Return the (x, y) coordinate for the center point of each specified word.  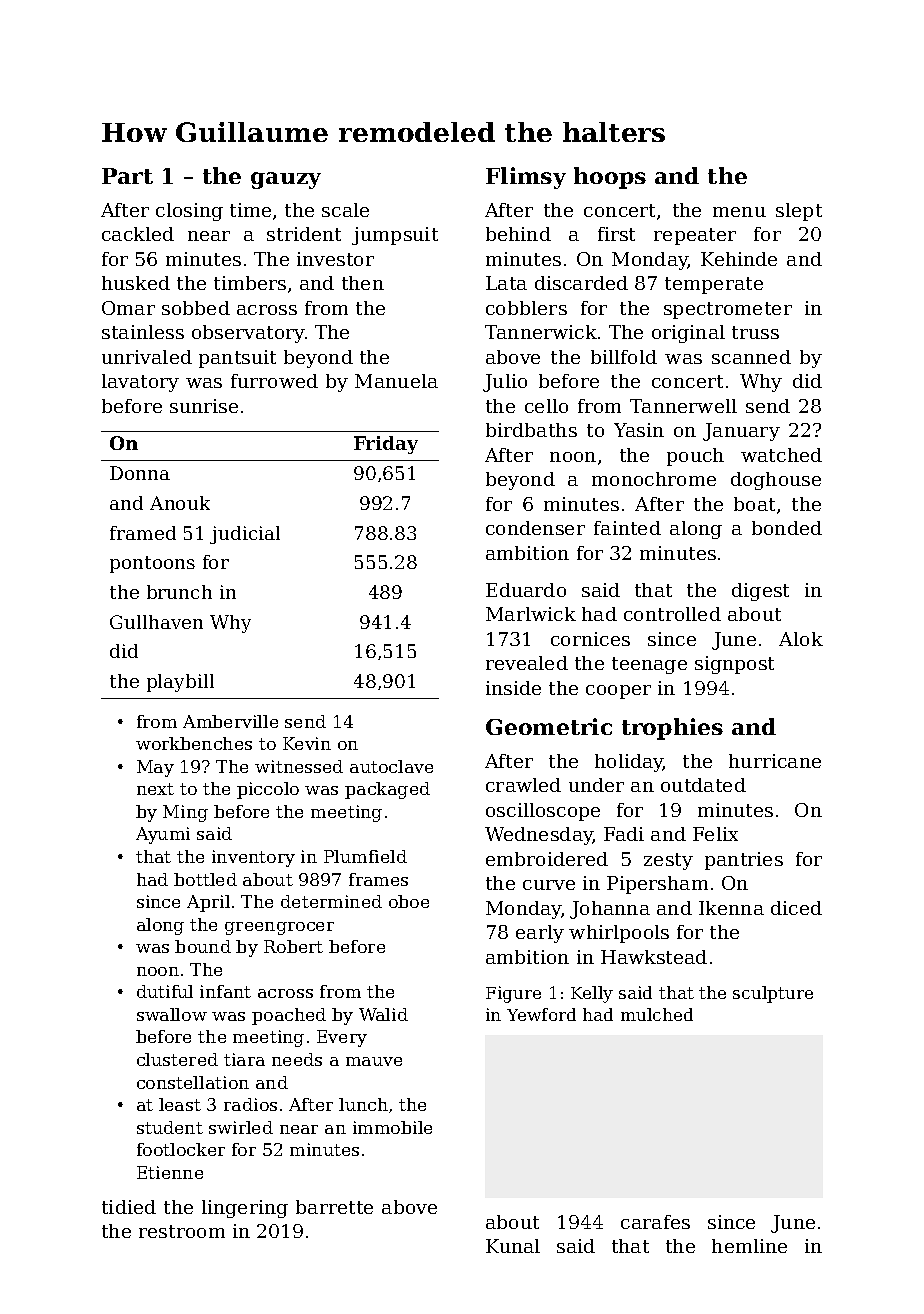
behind (518, 234)
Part (127, 176)
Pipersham (657, 885)
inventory (253, 858)
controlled (672, 614)
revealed (527, 663)
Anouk (180, 503)
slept (799, 212)
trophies (672, 729)
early (540, 934)
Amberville (230, 721)
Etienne (170, 1172)
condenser (535, 528)
